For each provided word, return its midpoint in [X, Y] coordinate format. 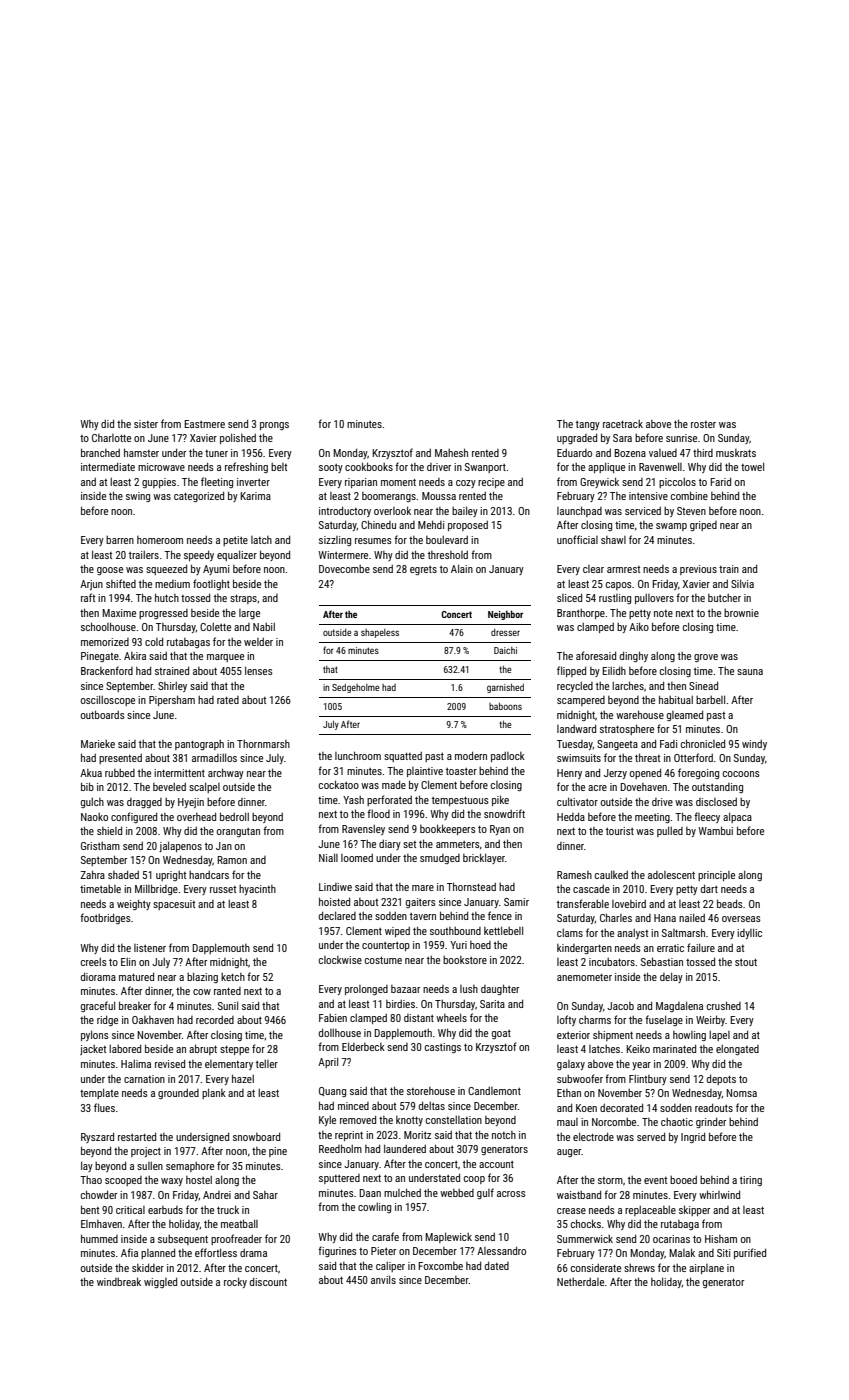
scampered [581, 701]
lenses [259, 670]
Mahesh [451, 452]
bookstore [465, 960]
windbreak [119, 1281]
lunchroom [358, 755]
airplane [706, 1269]
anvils [383, 1279]
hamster [141, 452]
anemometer [584, 977]
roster [703, 424]
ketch [233, 977]
